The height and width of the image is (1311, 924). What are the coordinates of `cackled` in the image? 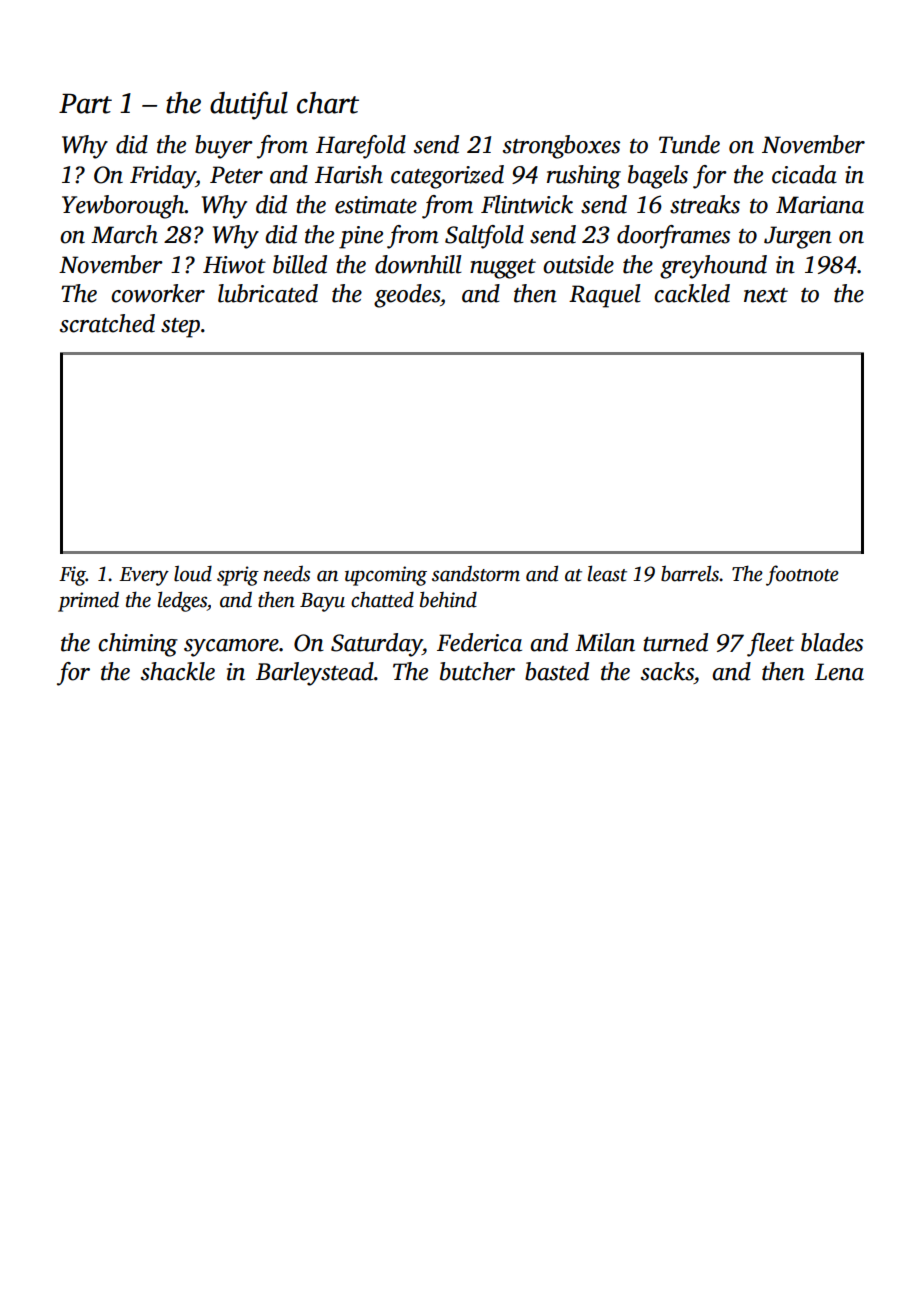 It's located at (692, 293).
